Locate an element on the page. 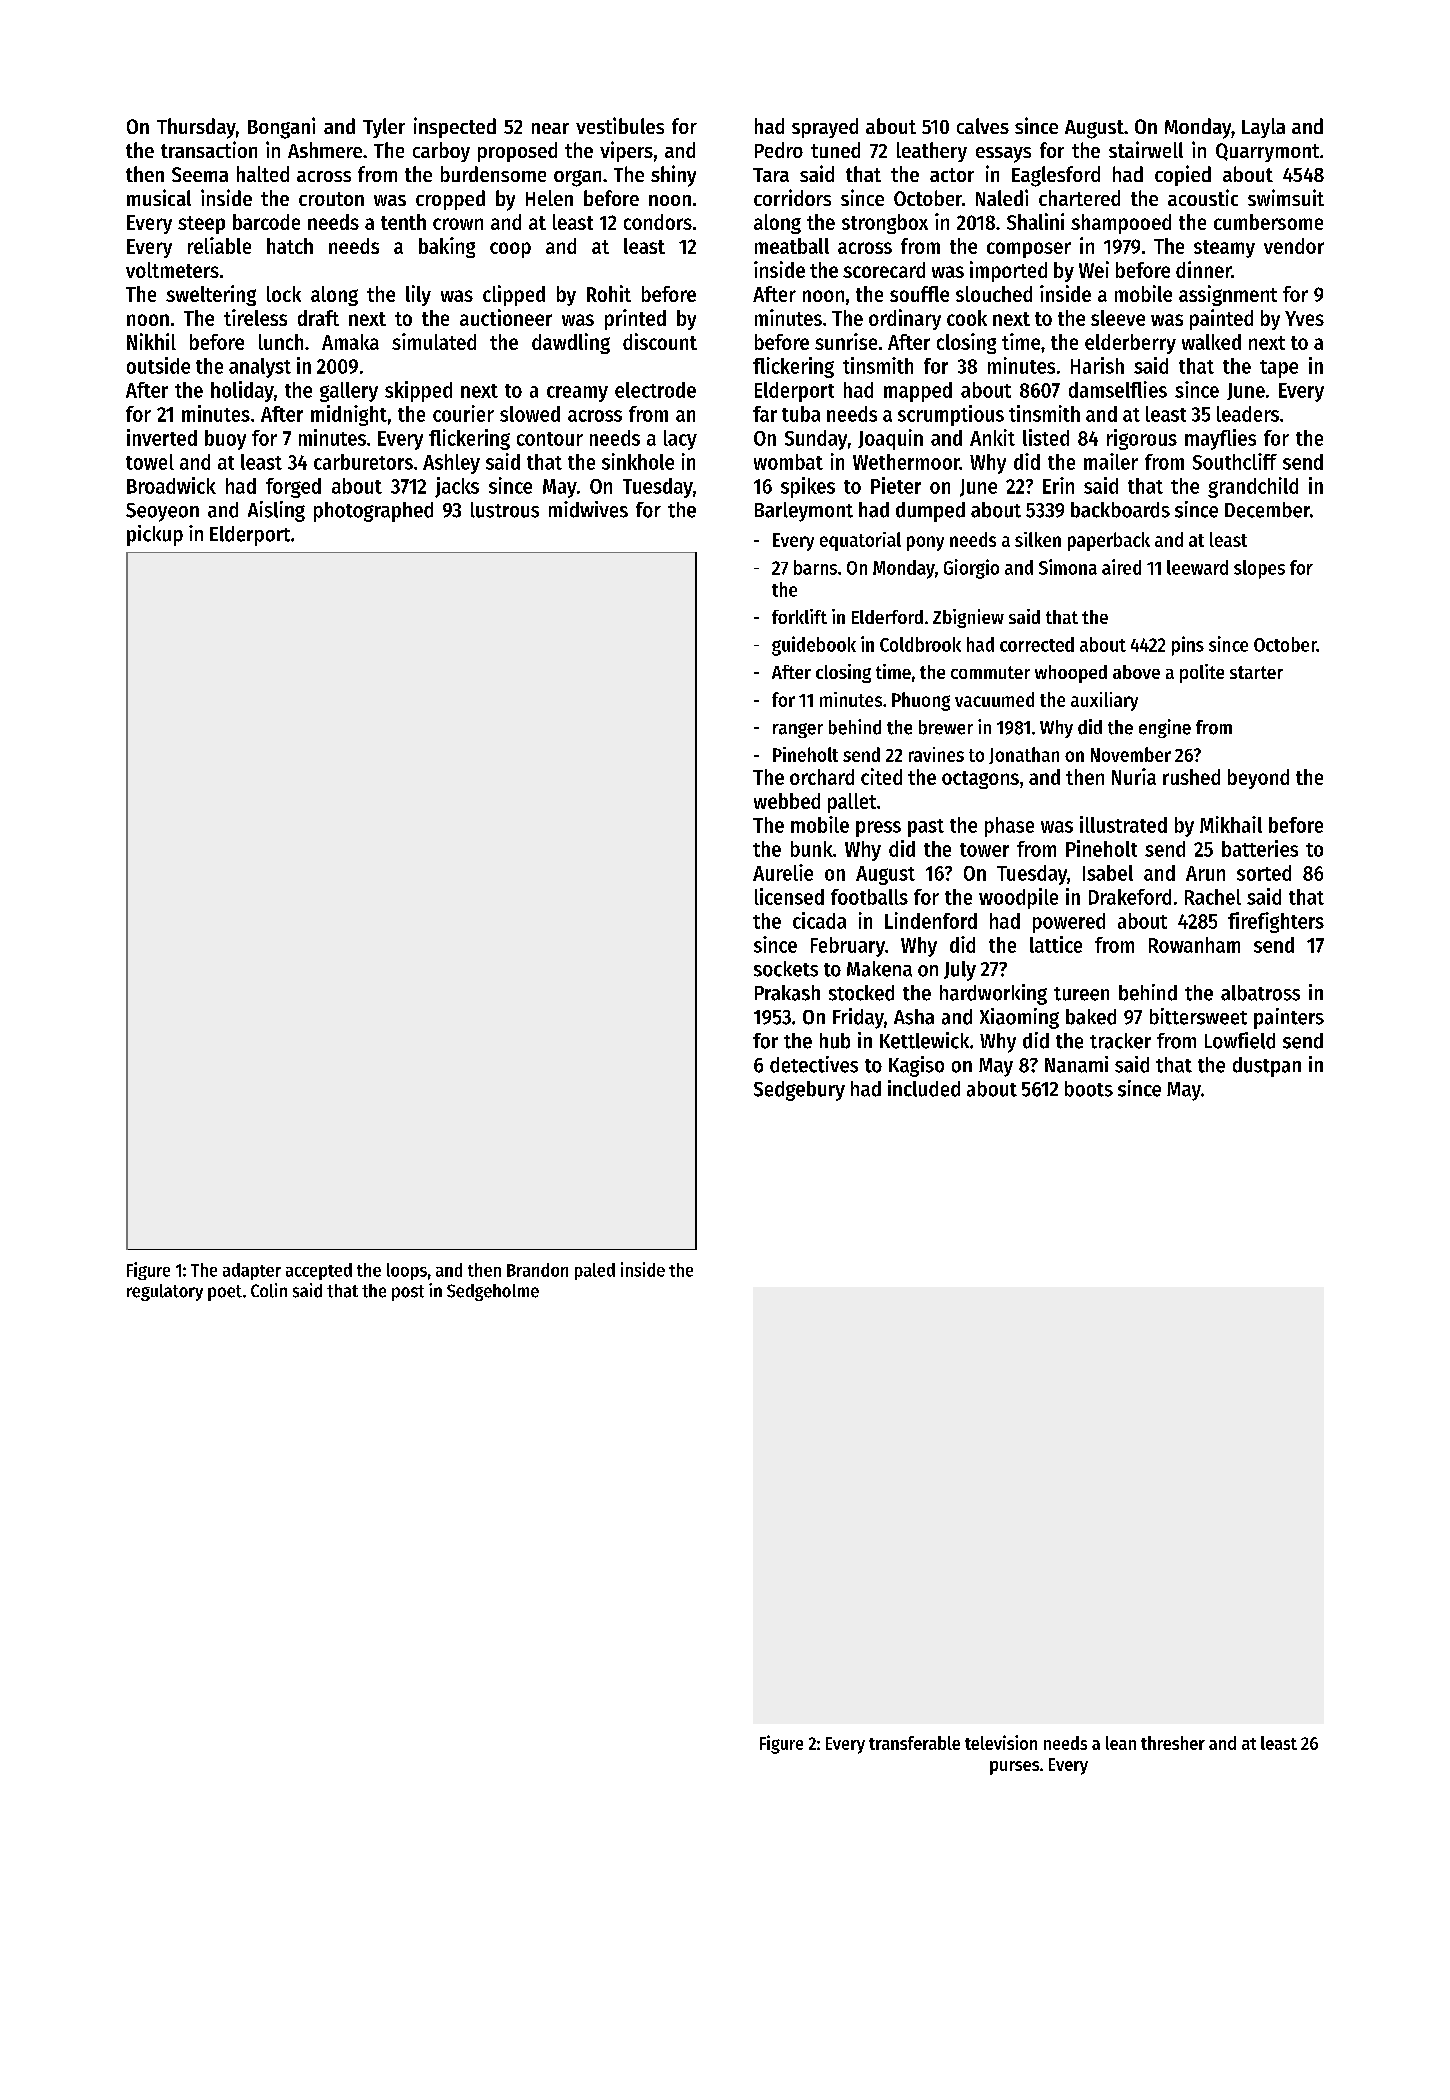 The height and width of the page is (2100, 1450). transferable is located at coordinates (914, 1743).
